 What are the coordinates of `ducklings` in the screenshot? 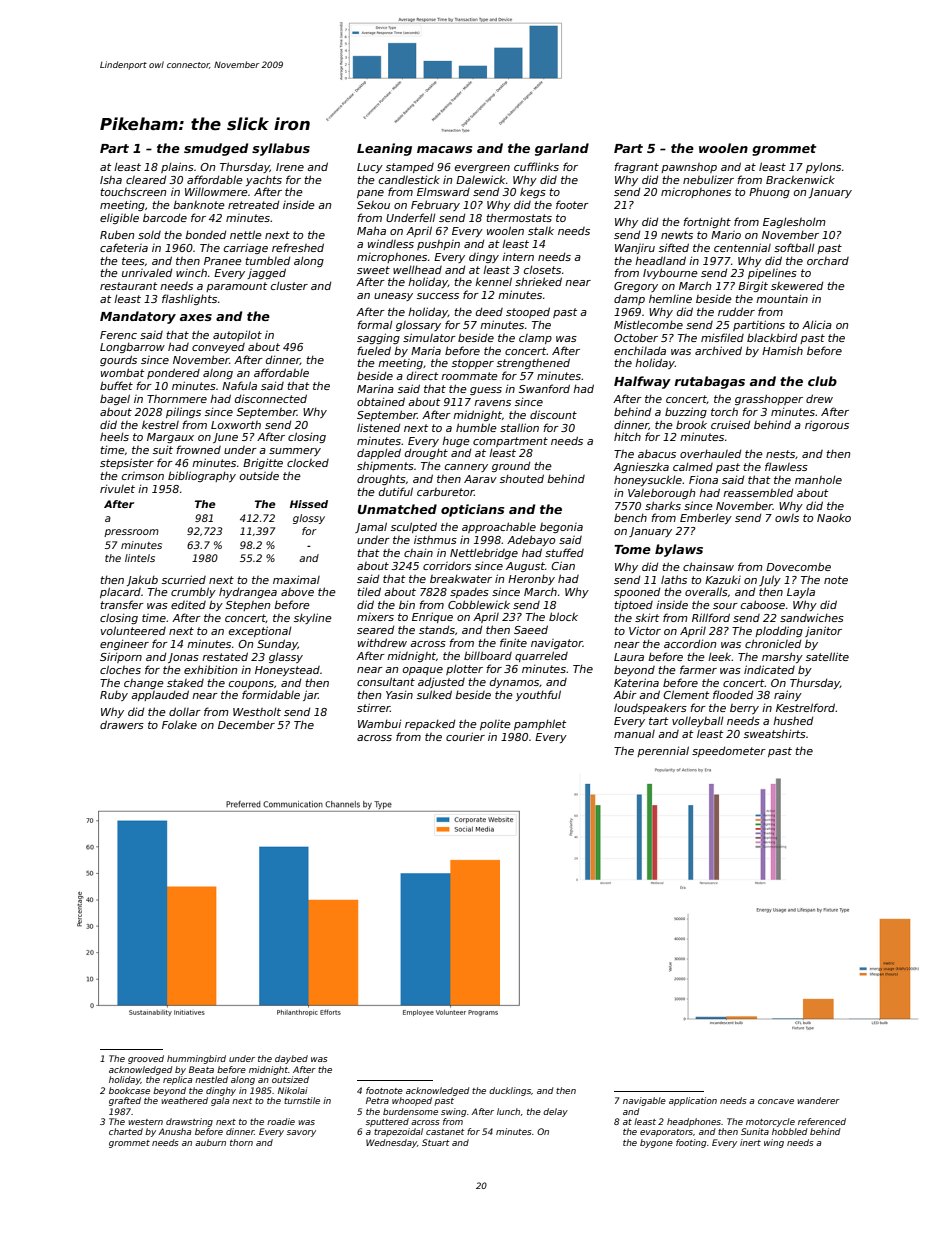 It's located at (510, 1091).
